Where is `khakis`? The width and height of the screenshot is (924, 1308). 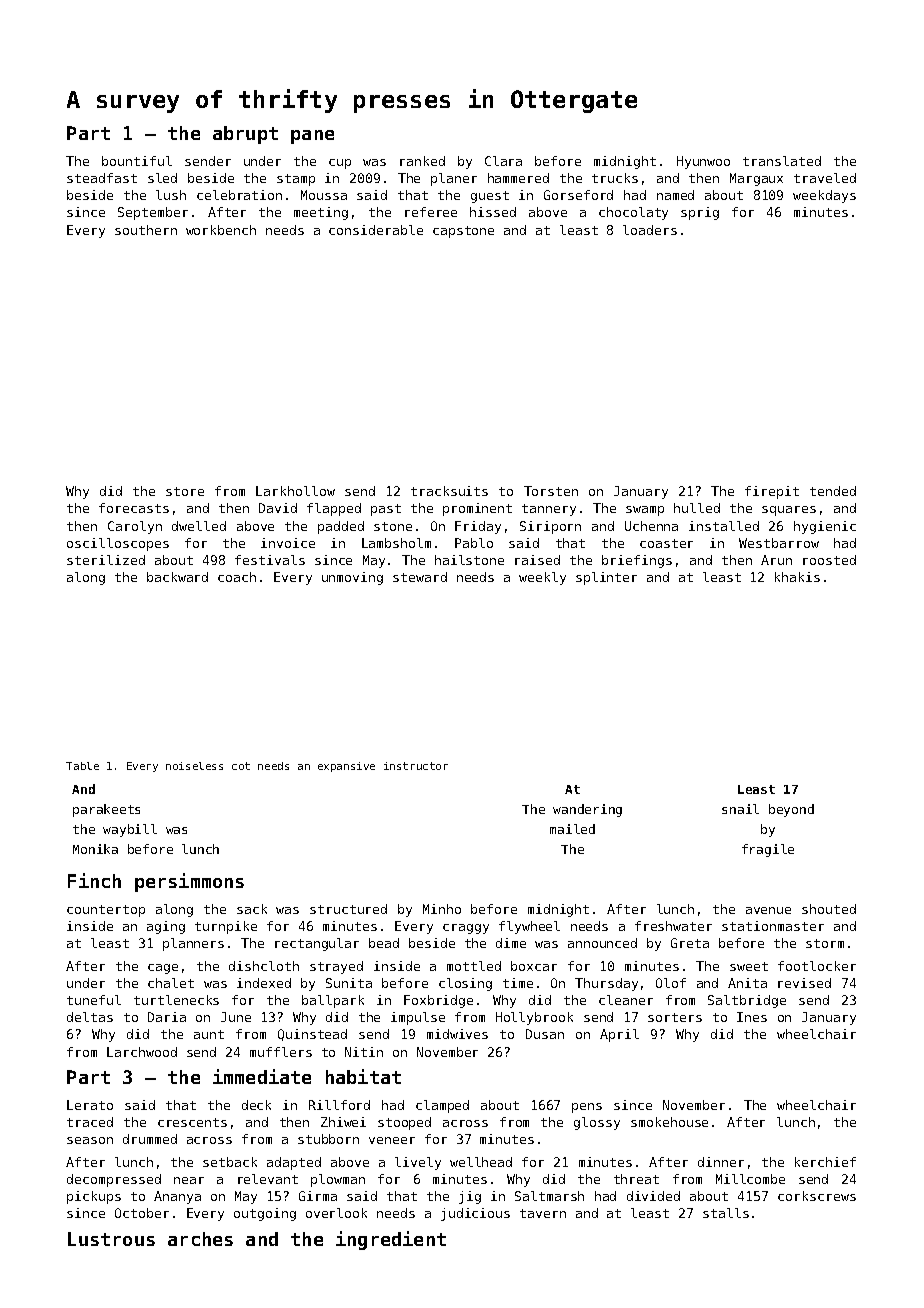 khakis is located at coordinates (797, 577).
